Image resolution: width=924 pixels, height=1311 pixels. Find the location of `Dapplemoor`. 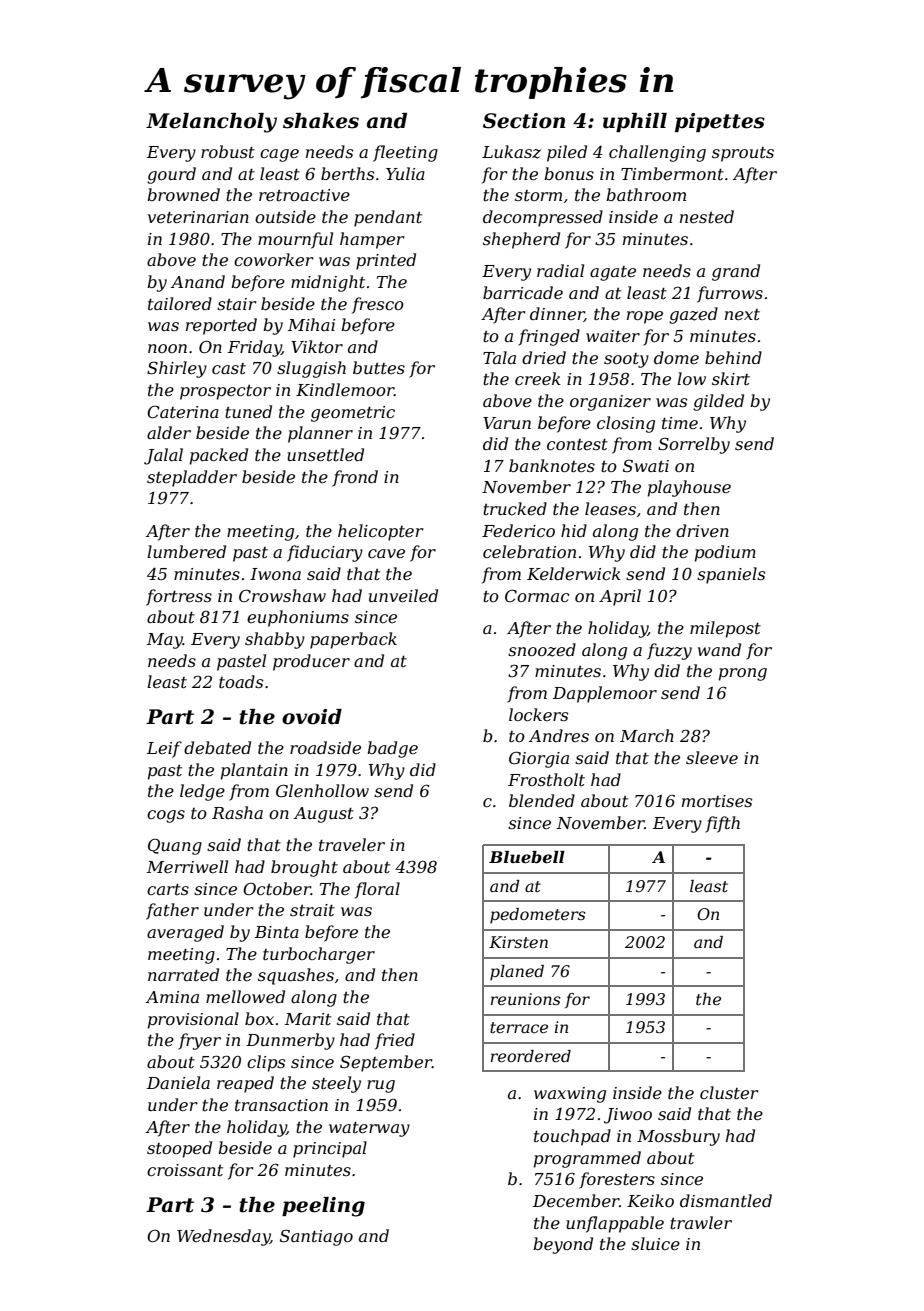

Dapplemoor is located at coordinates (605, 694).
